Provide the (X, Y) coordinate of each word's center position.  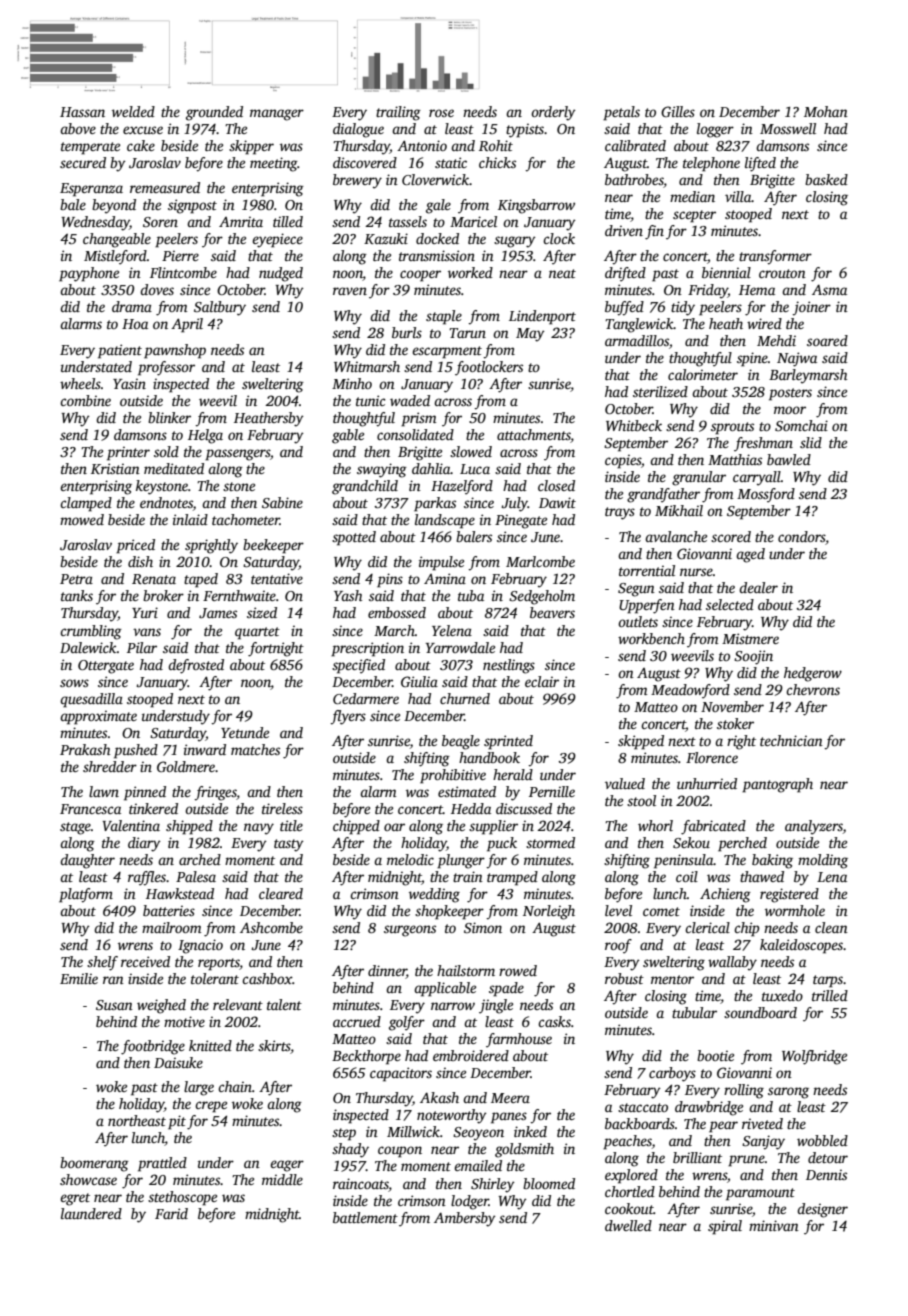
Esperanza (91, 190)
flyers (348, 717)
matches (255, 749)
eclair (542, 681)
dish (140, 561)
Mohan (826, 111)
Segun (636, 590)
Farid (171, 1213)
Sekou (691, 842)
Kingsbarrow (536, 206)
